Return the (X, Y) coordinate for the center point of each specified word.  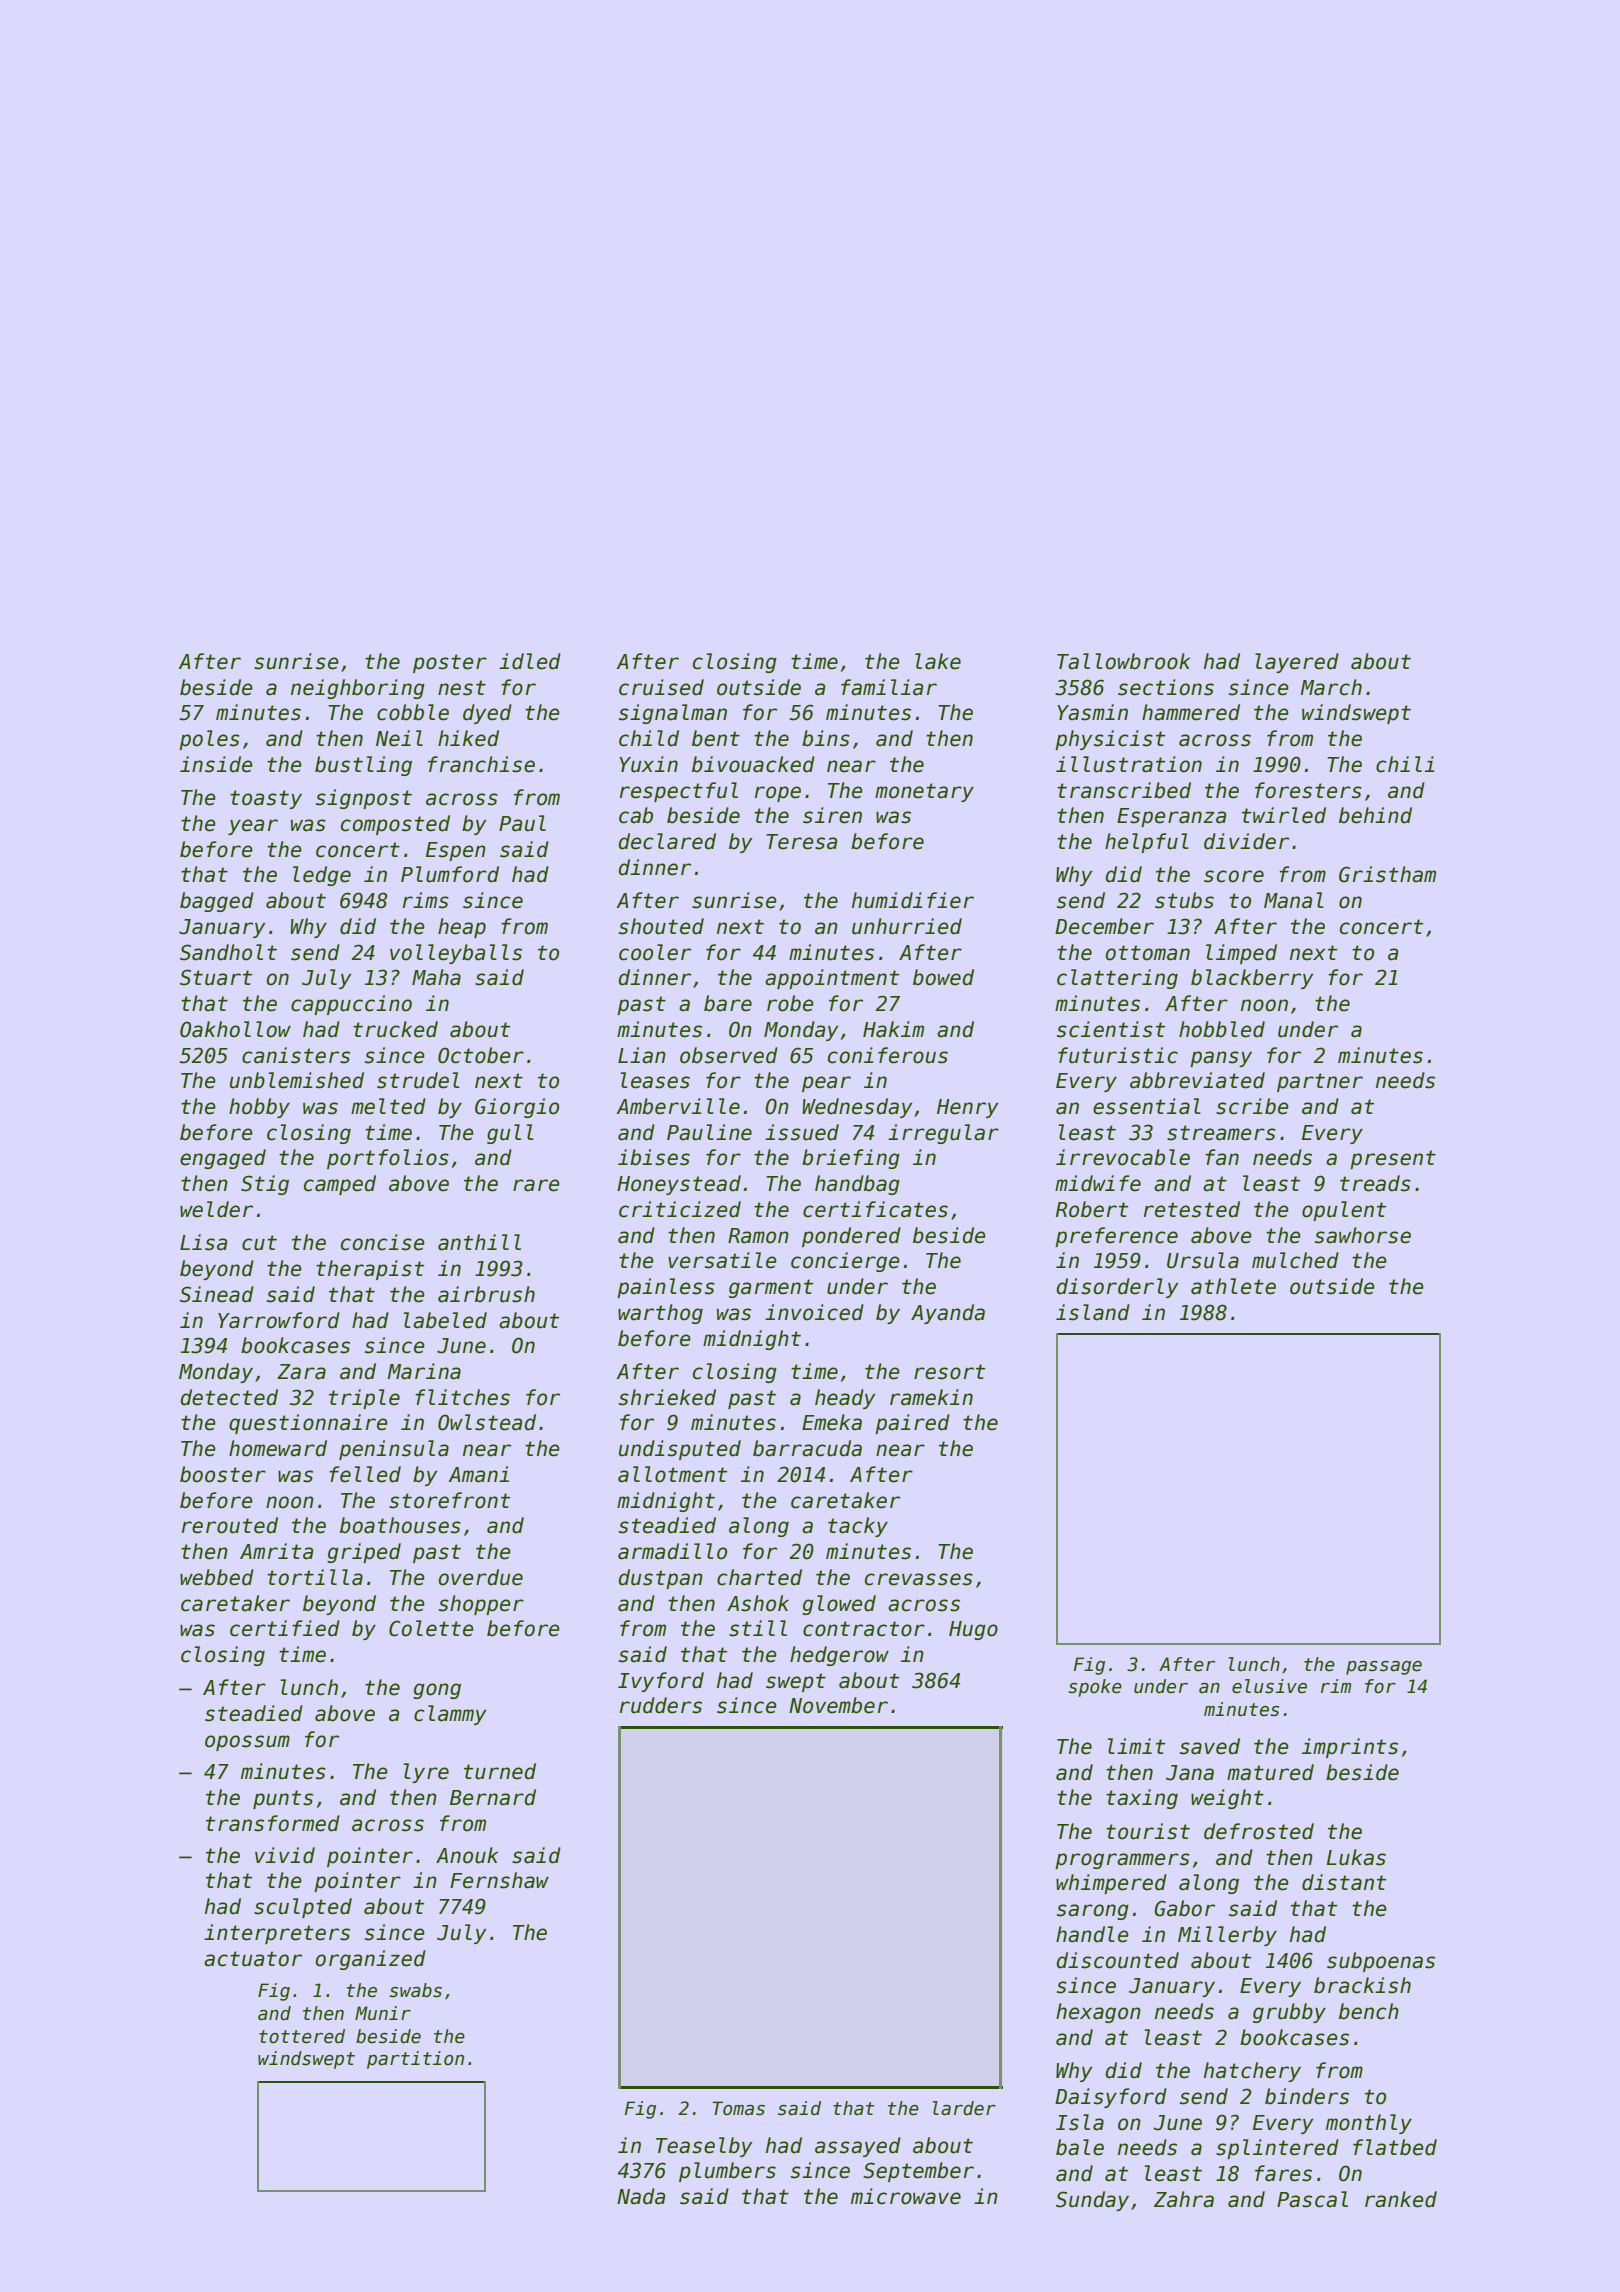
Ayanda (948, 1314)
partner (1320, 1082)
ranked (1401, 2199)
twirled (1284, 815)
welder (216, 1209)
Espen (456, 851)
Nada (641, 2196)
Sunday (1092, 2201)
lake (938, 661)
